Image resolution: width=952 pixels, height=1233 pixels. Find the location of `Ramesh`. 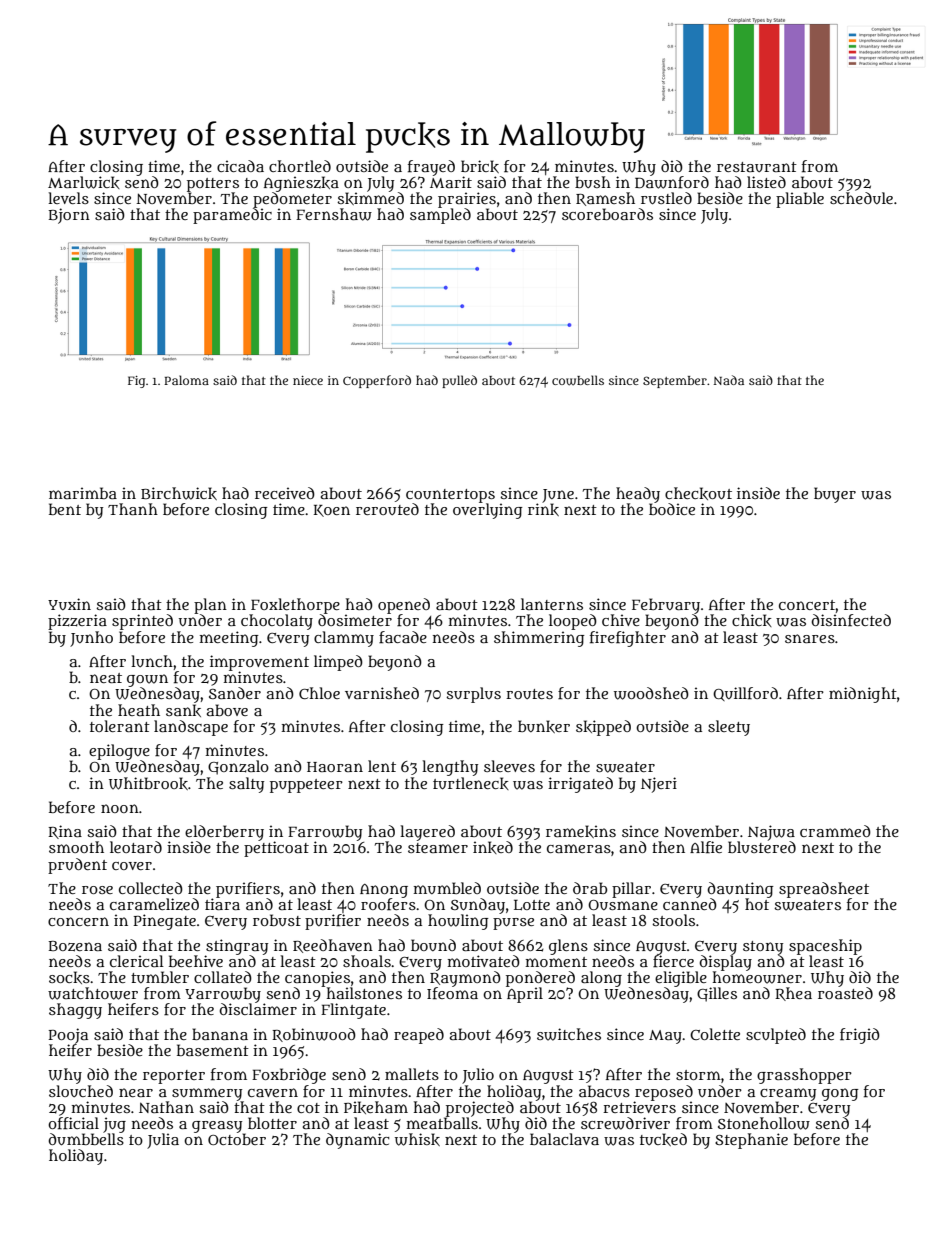

Ramesh is located at coordinates (605, 199).
